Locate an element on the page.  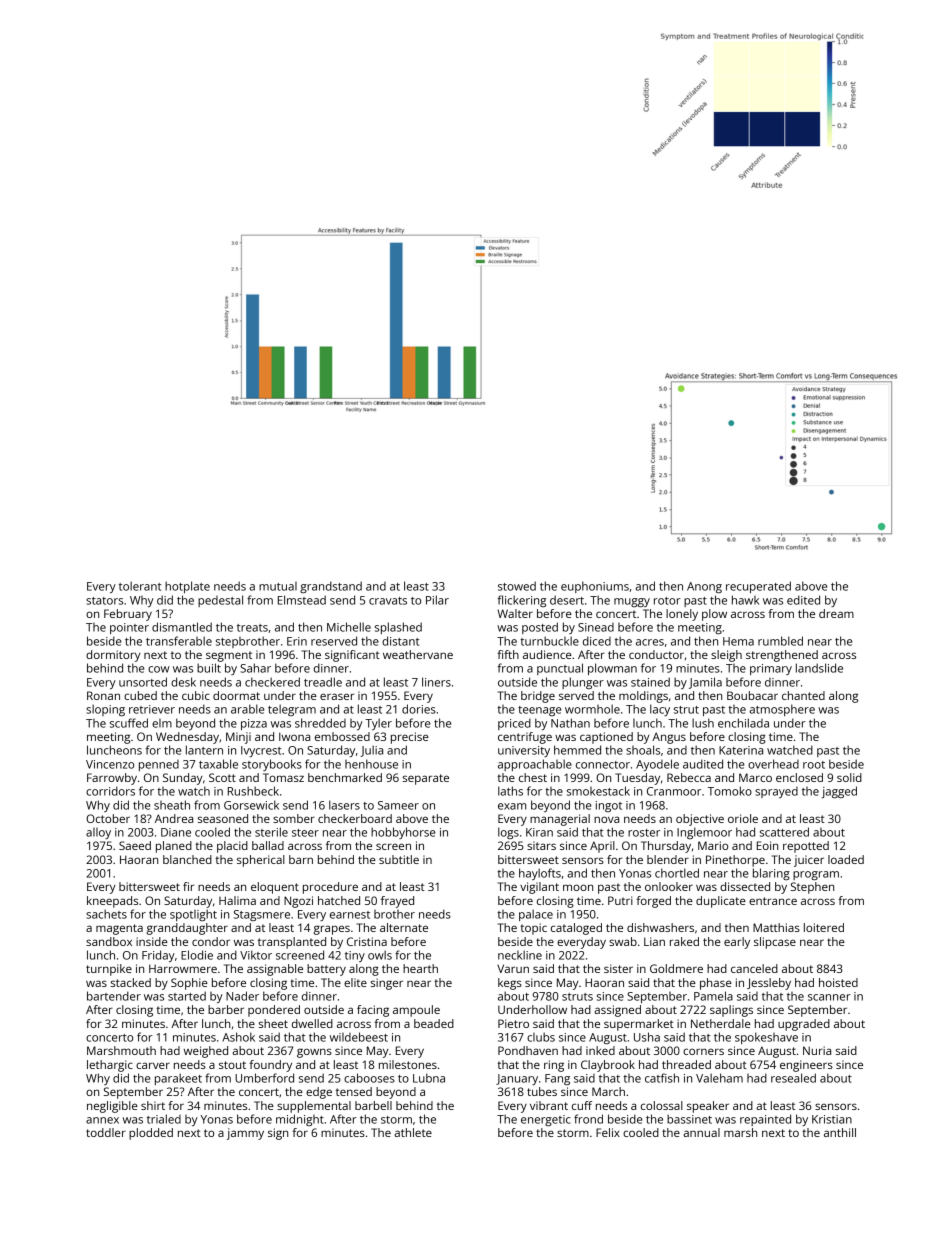
mutual is located at coordinates (278, 586).
